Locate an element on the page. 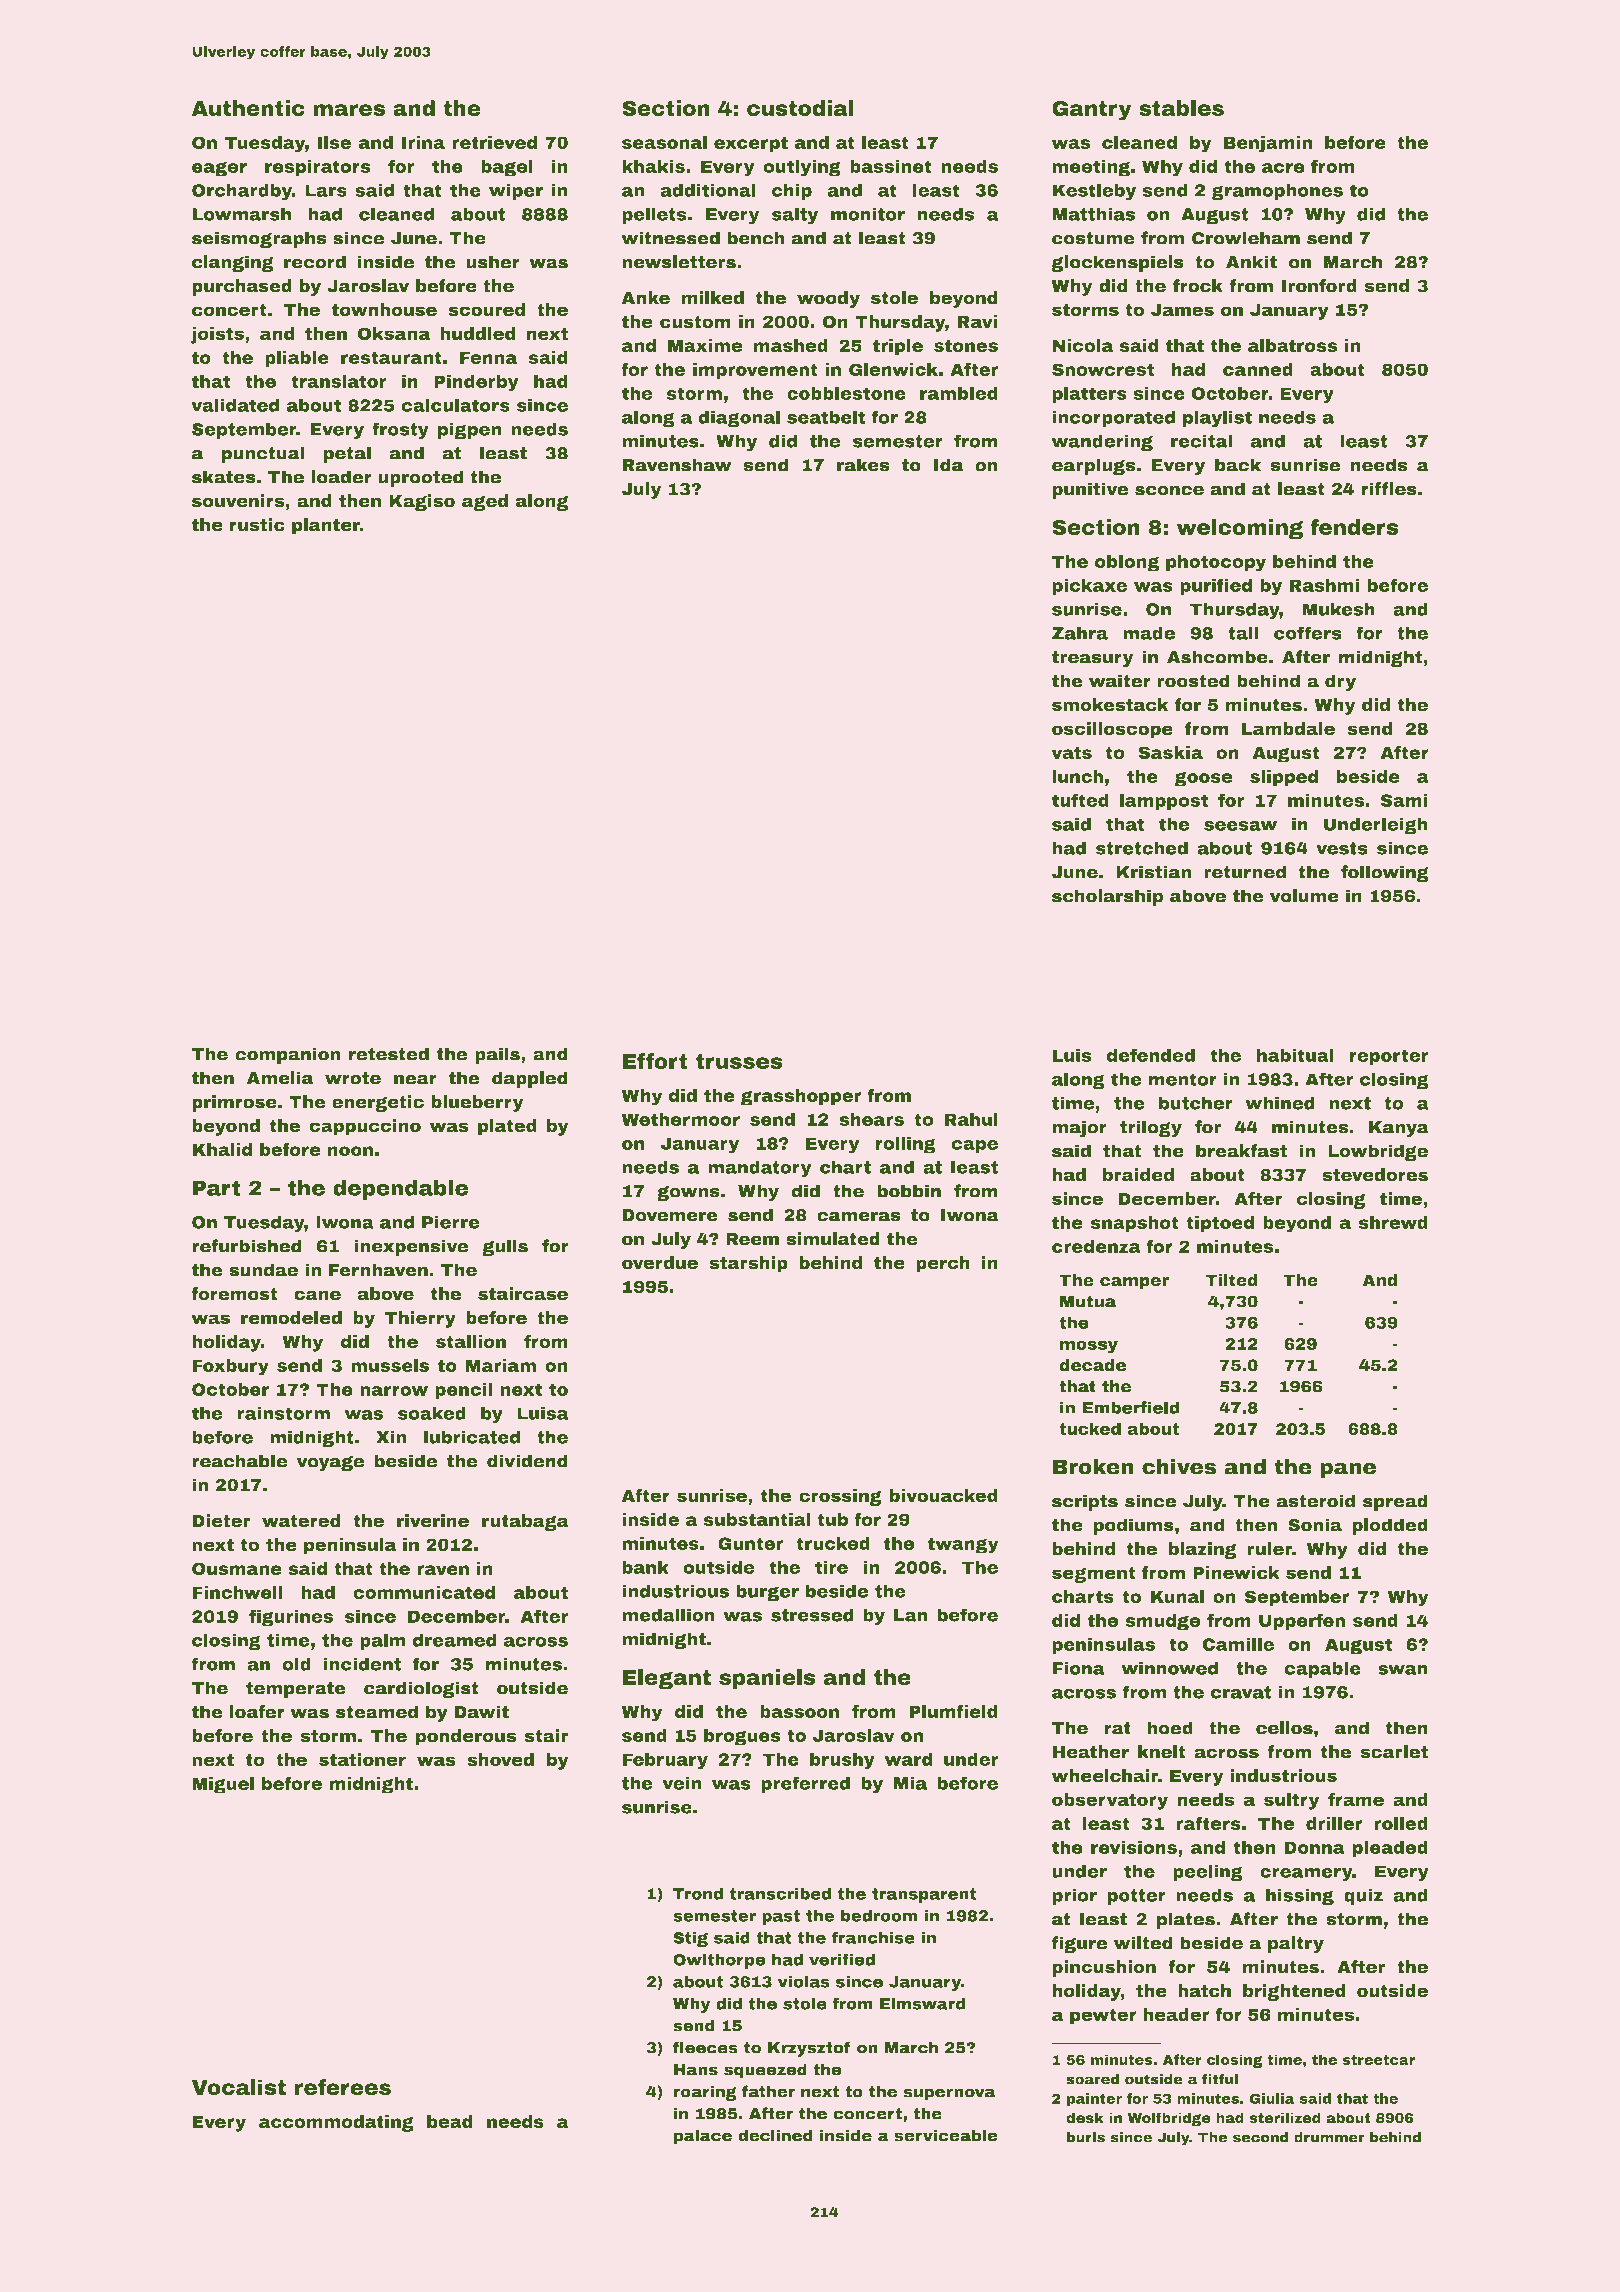  vests is located at coordinates (1342, 848).
